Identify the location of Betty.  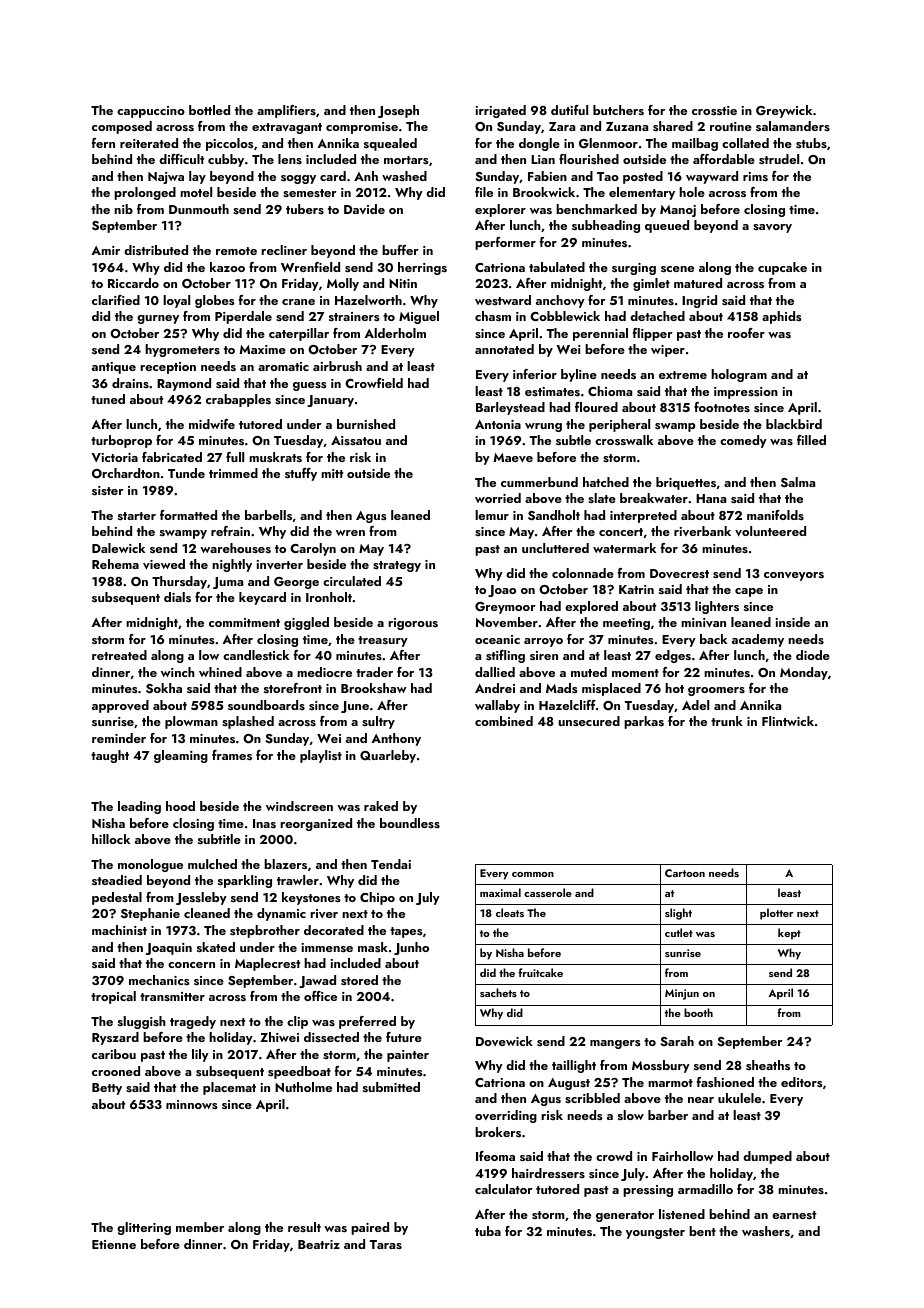
(107, 1089).
